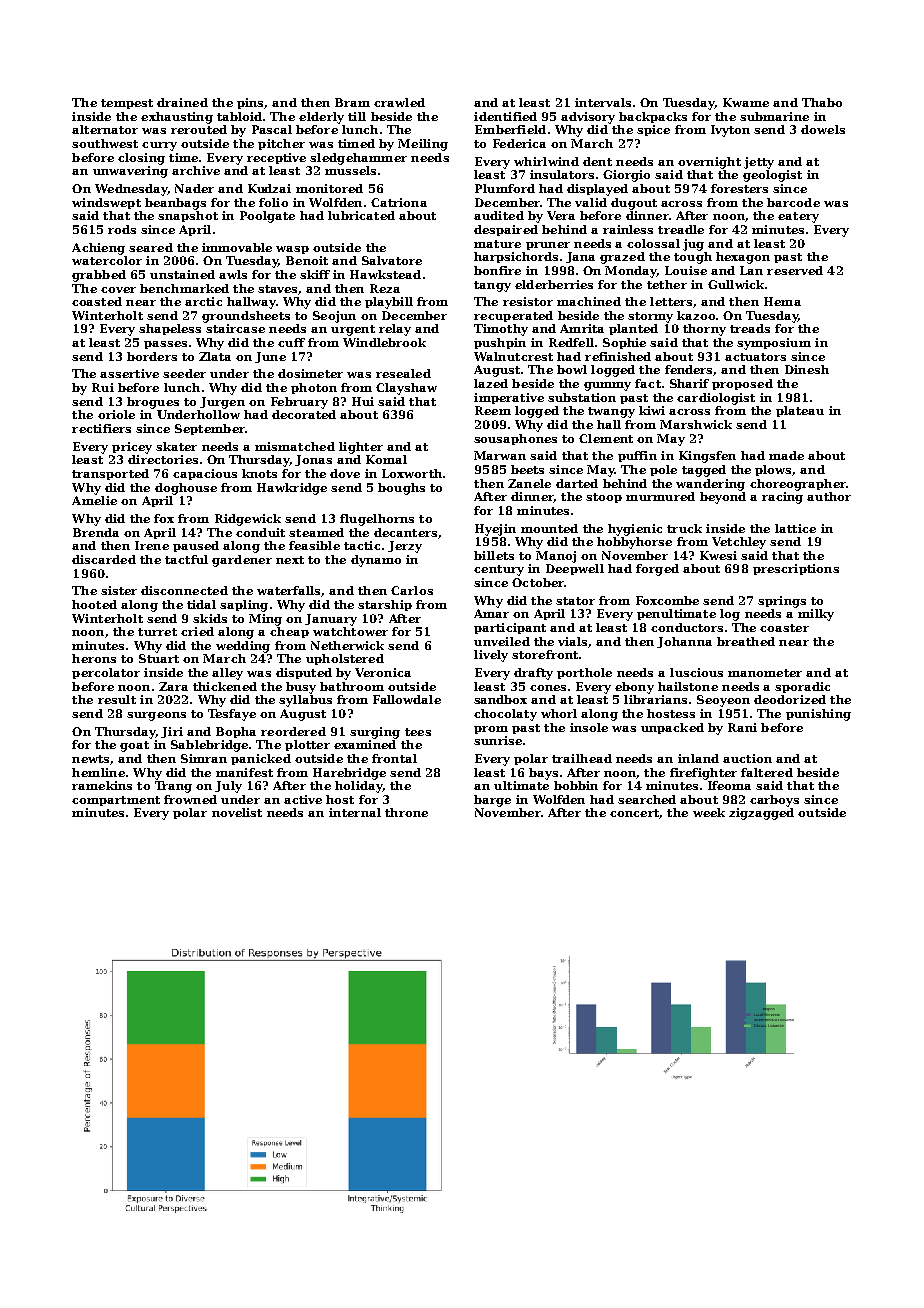  What do you see at coordinates (153, 403) in the screenshot?
I see `brogues` at bounding box center [153, 403].
